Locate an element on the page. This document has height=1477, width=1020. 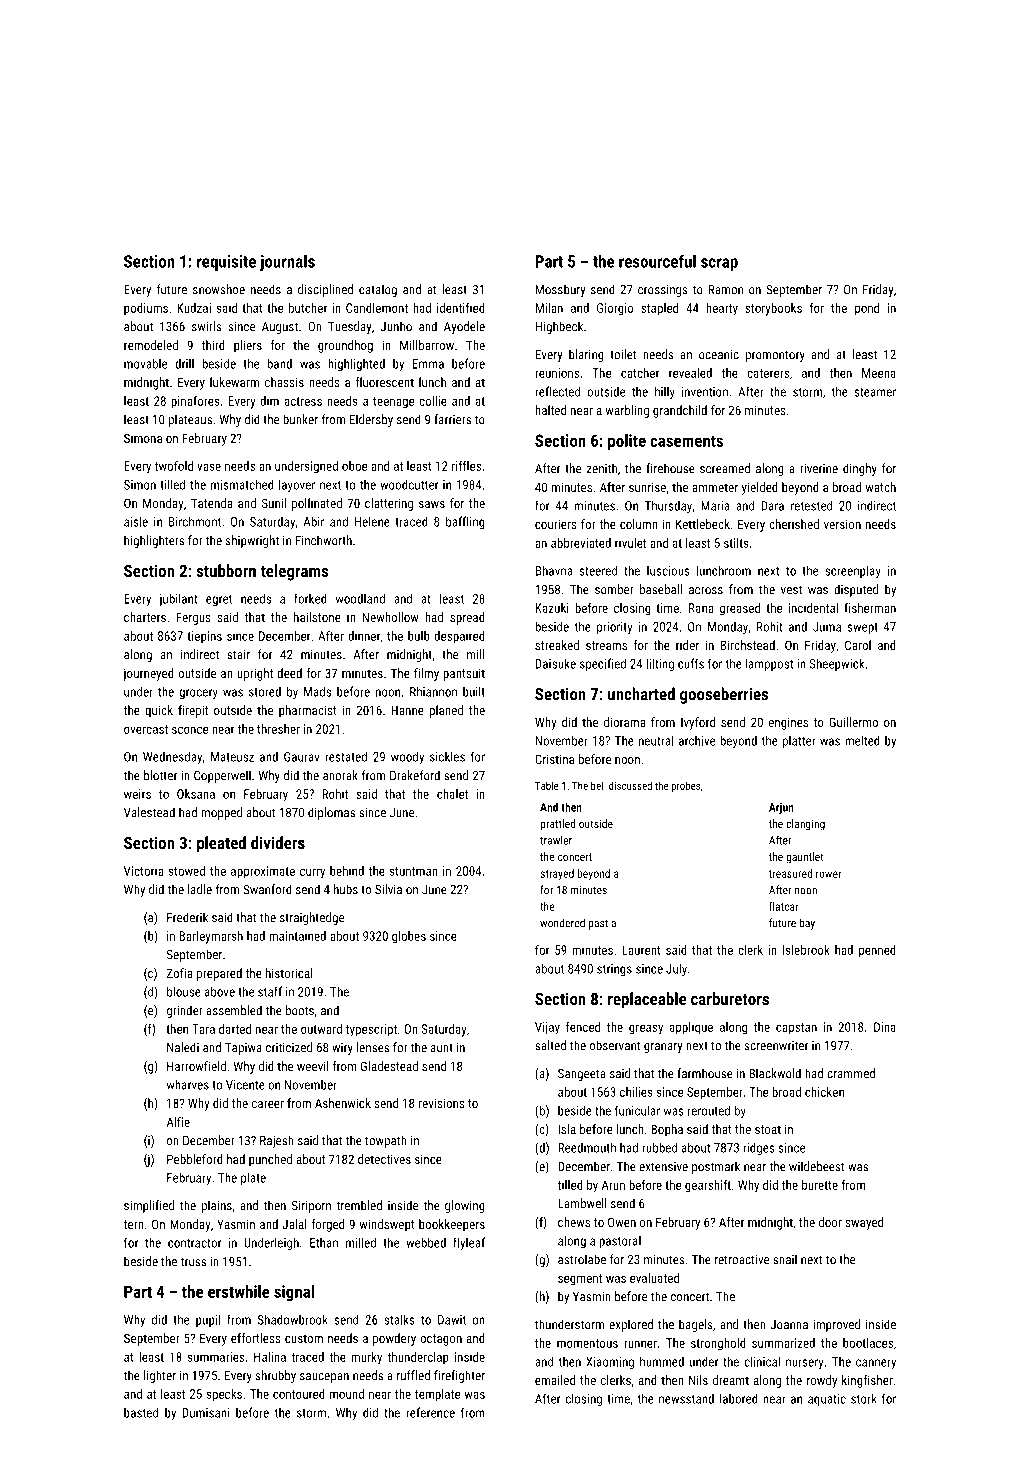
pupil is located at coordinates (208, 1320).
